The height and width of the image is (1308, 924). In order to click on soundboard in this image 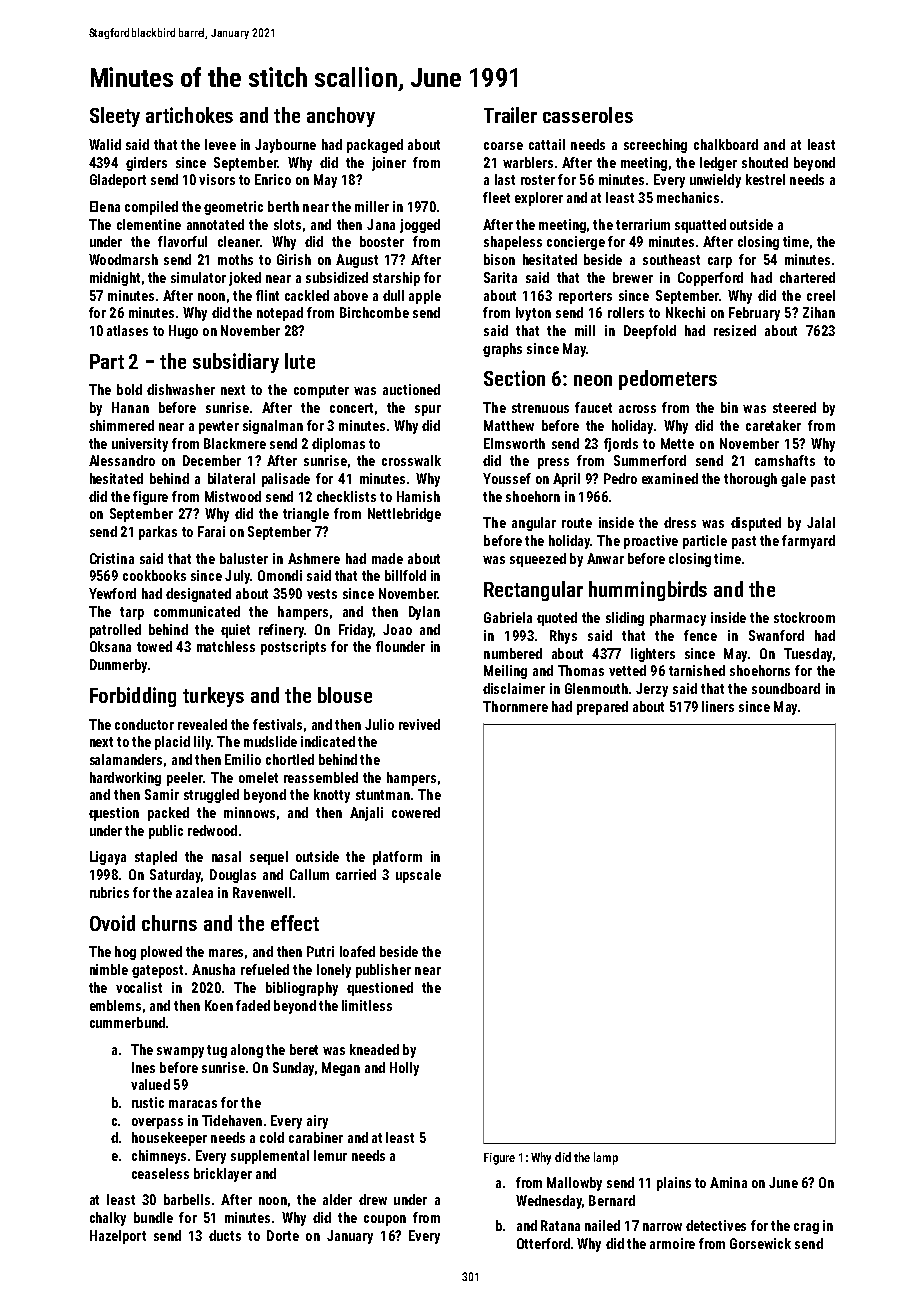, I will do `click(786, 688)`.
